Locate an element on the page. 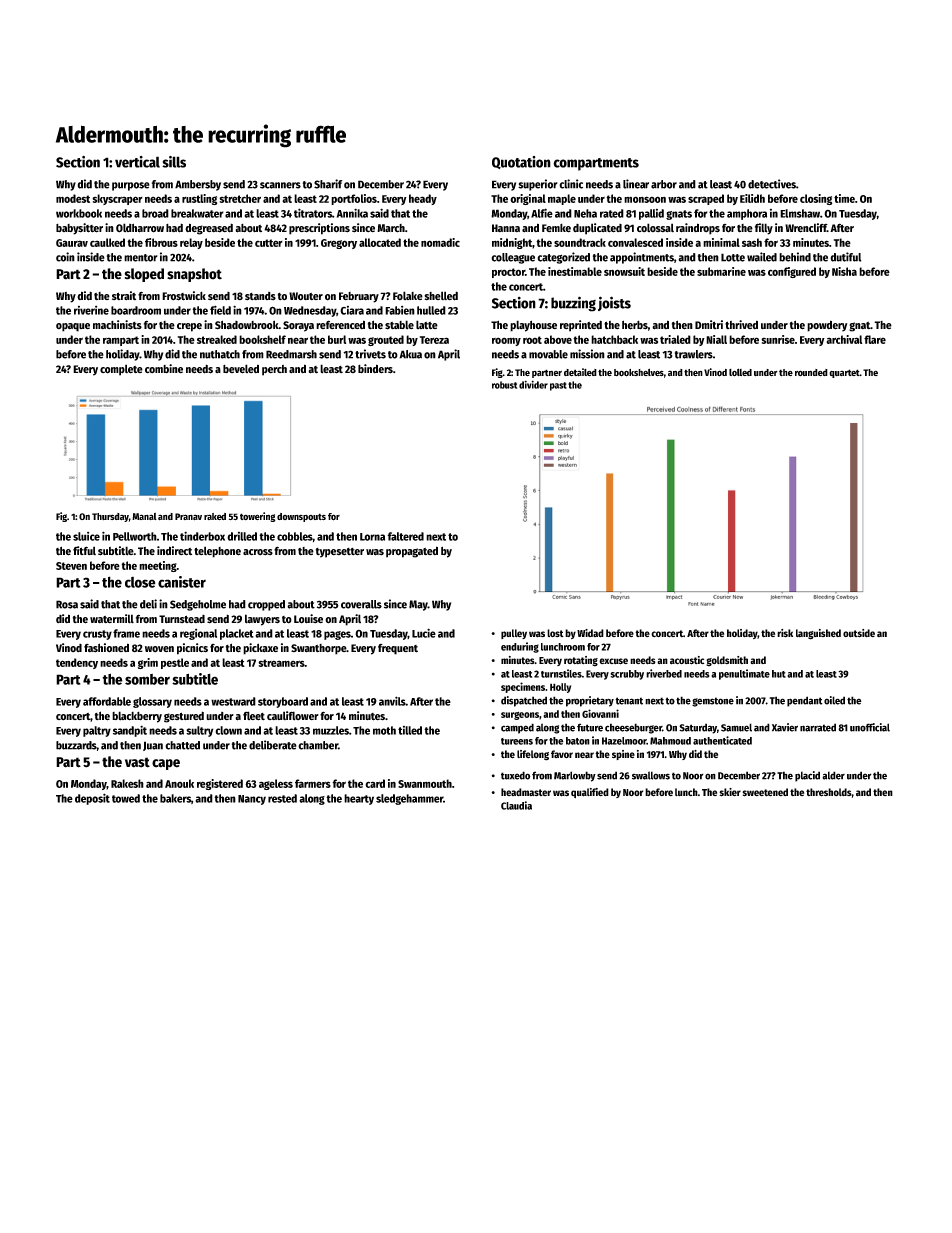  future is located at coordinates (590, 727).
